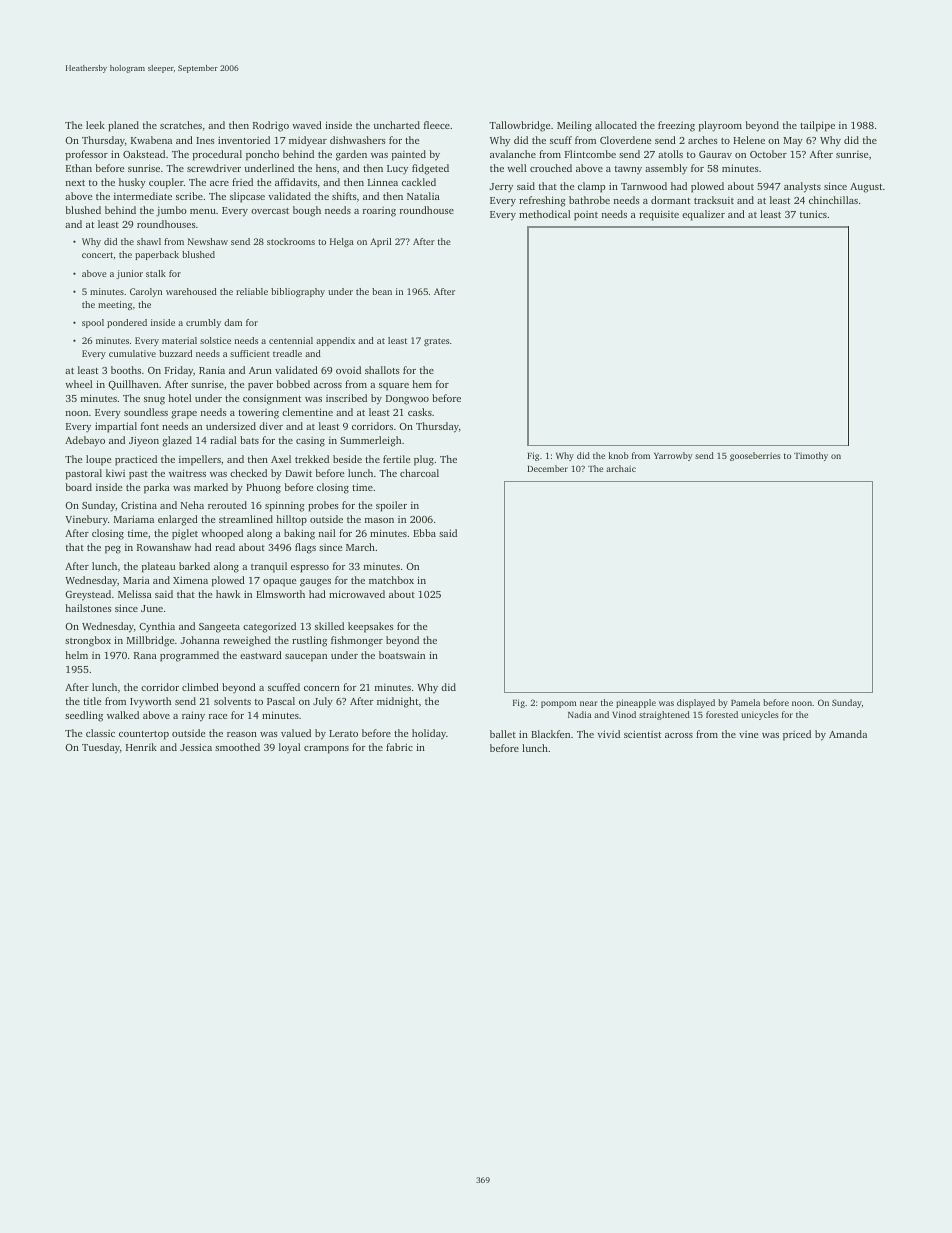 This screenshot has height=1233, width=952. I want to click on loyal, so click(290, 748).
